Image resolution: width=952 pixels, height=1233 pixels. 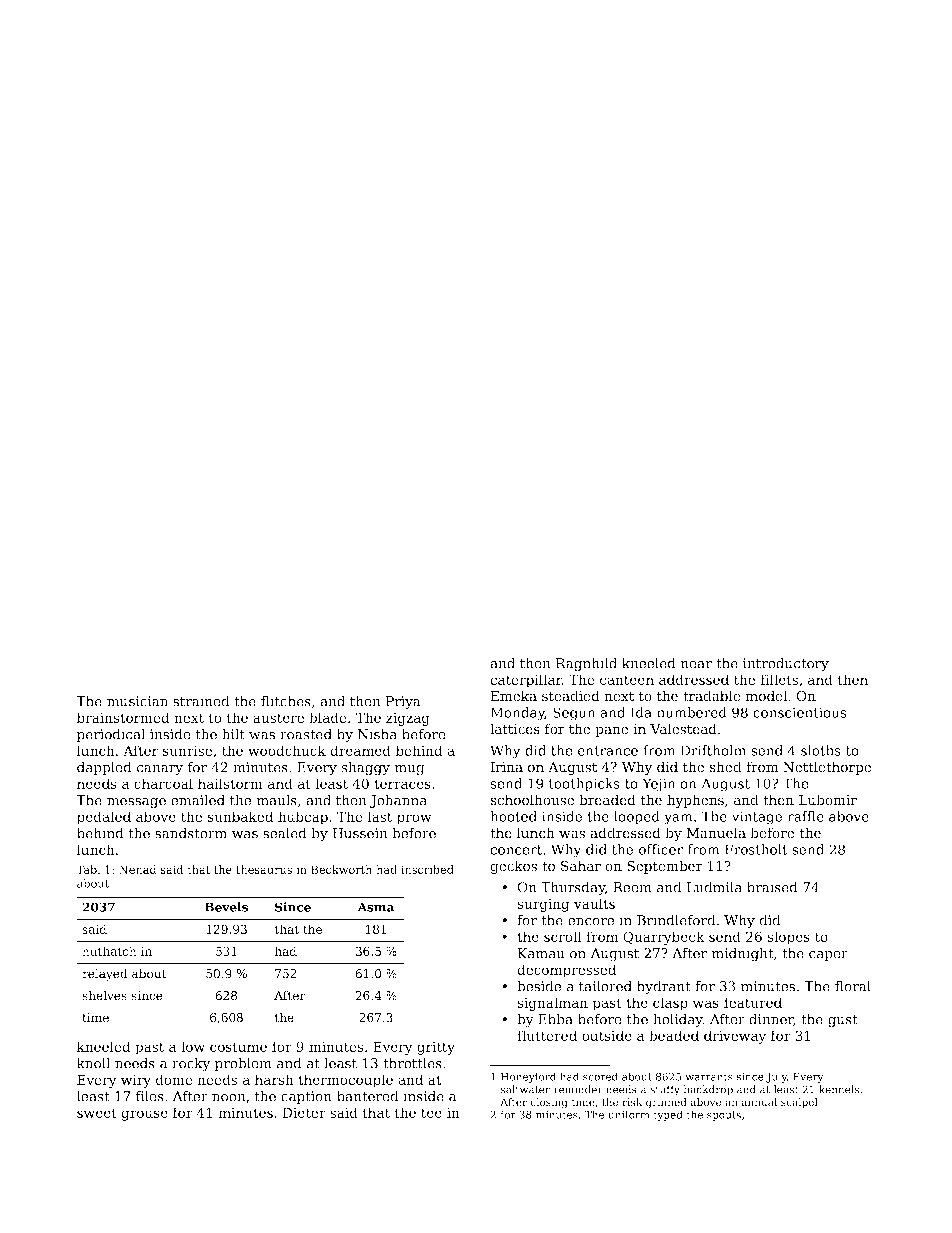 I want to click on Johanna, so click(x=398, y=801).
